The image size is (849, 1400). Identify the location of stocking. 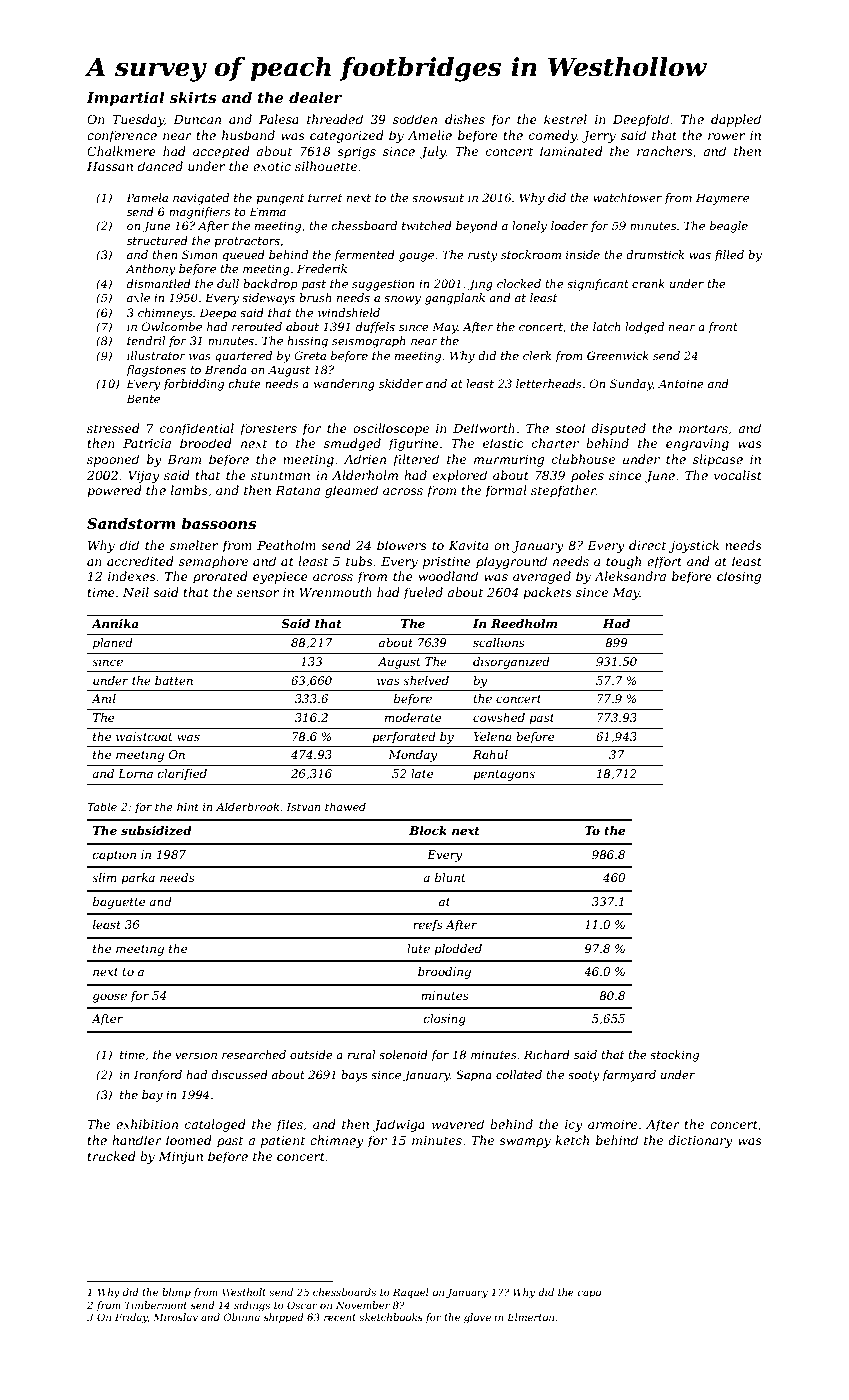
(674, 1056).
